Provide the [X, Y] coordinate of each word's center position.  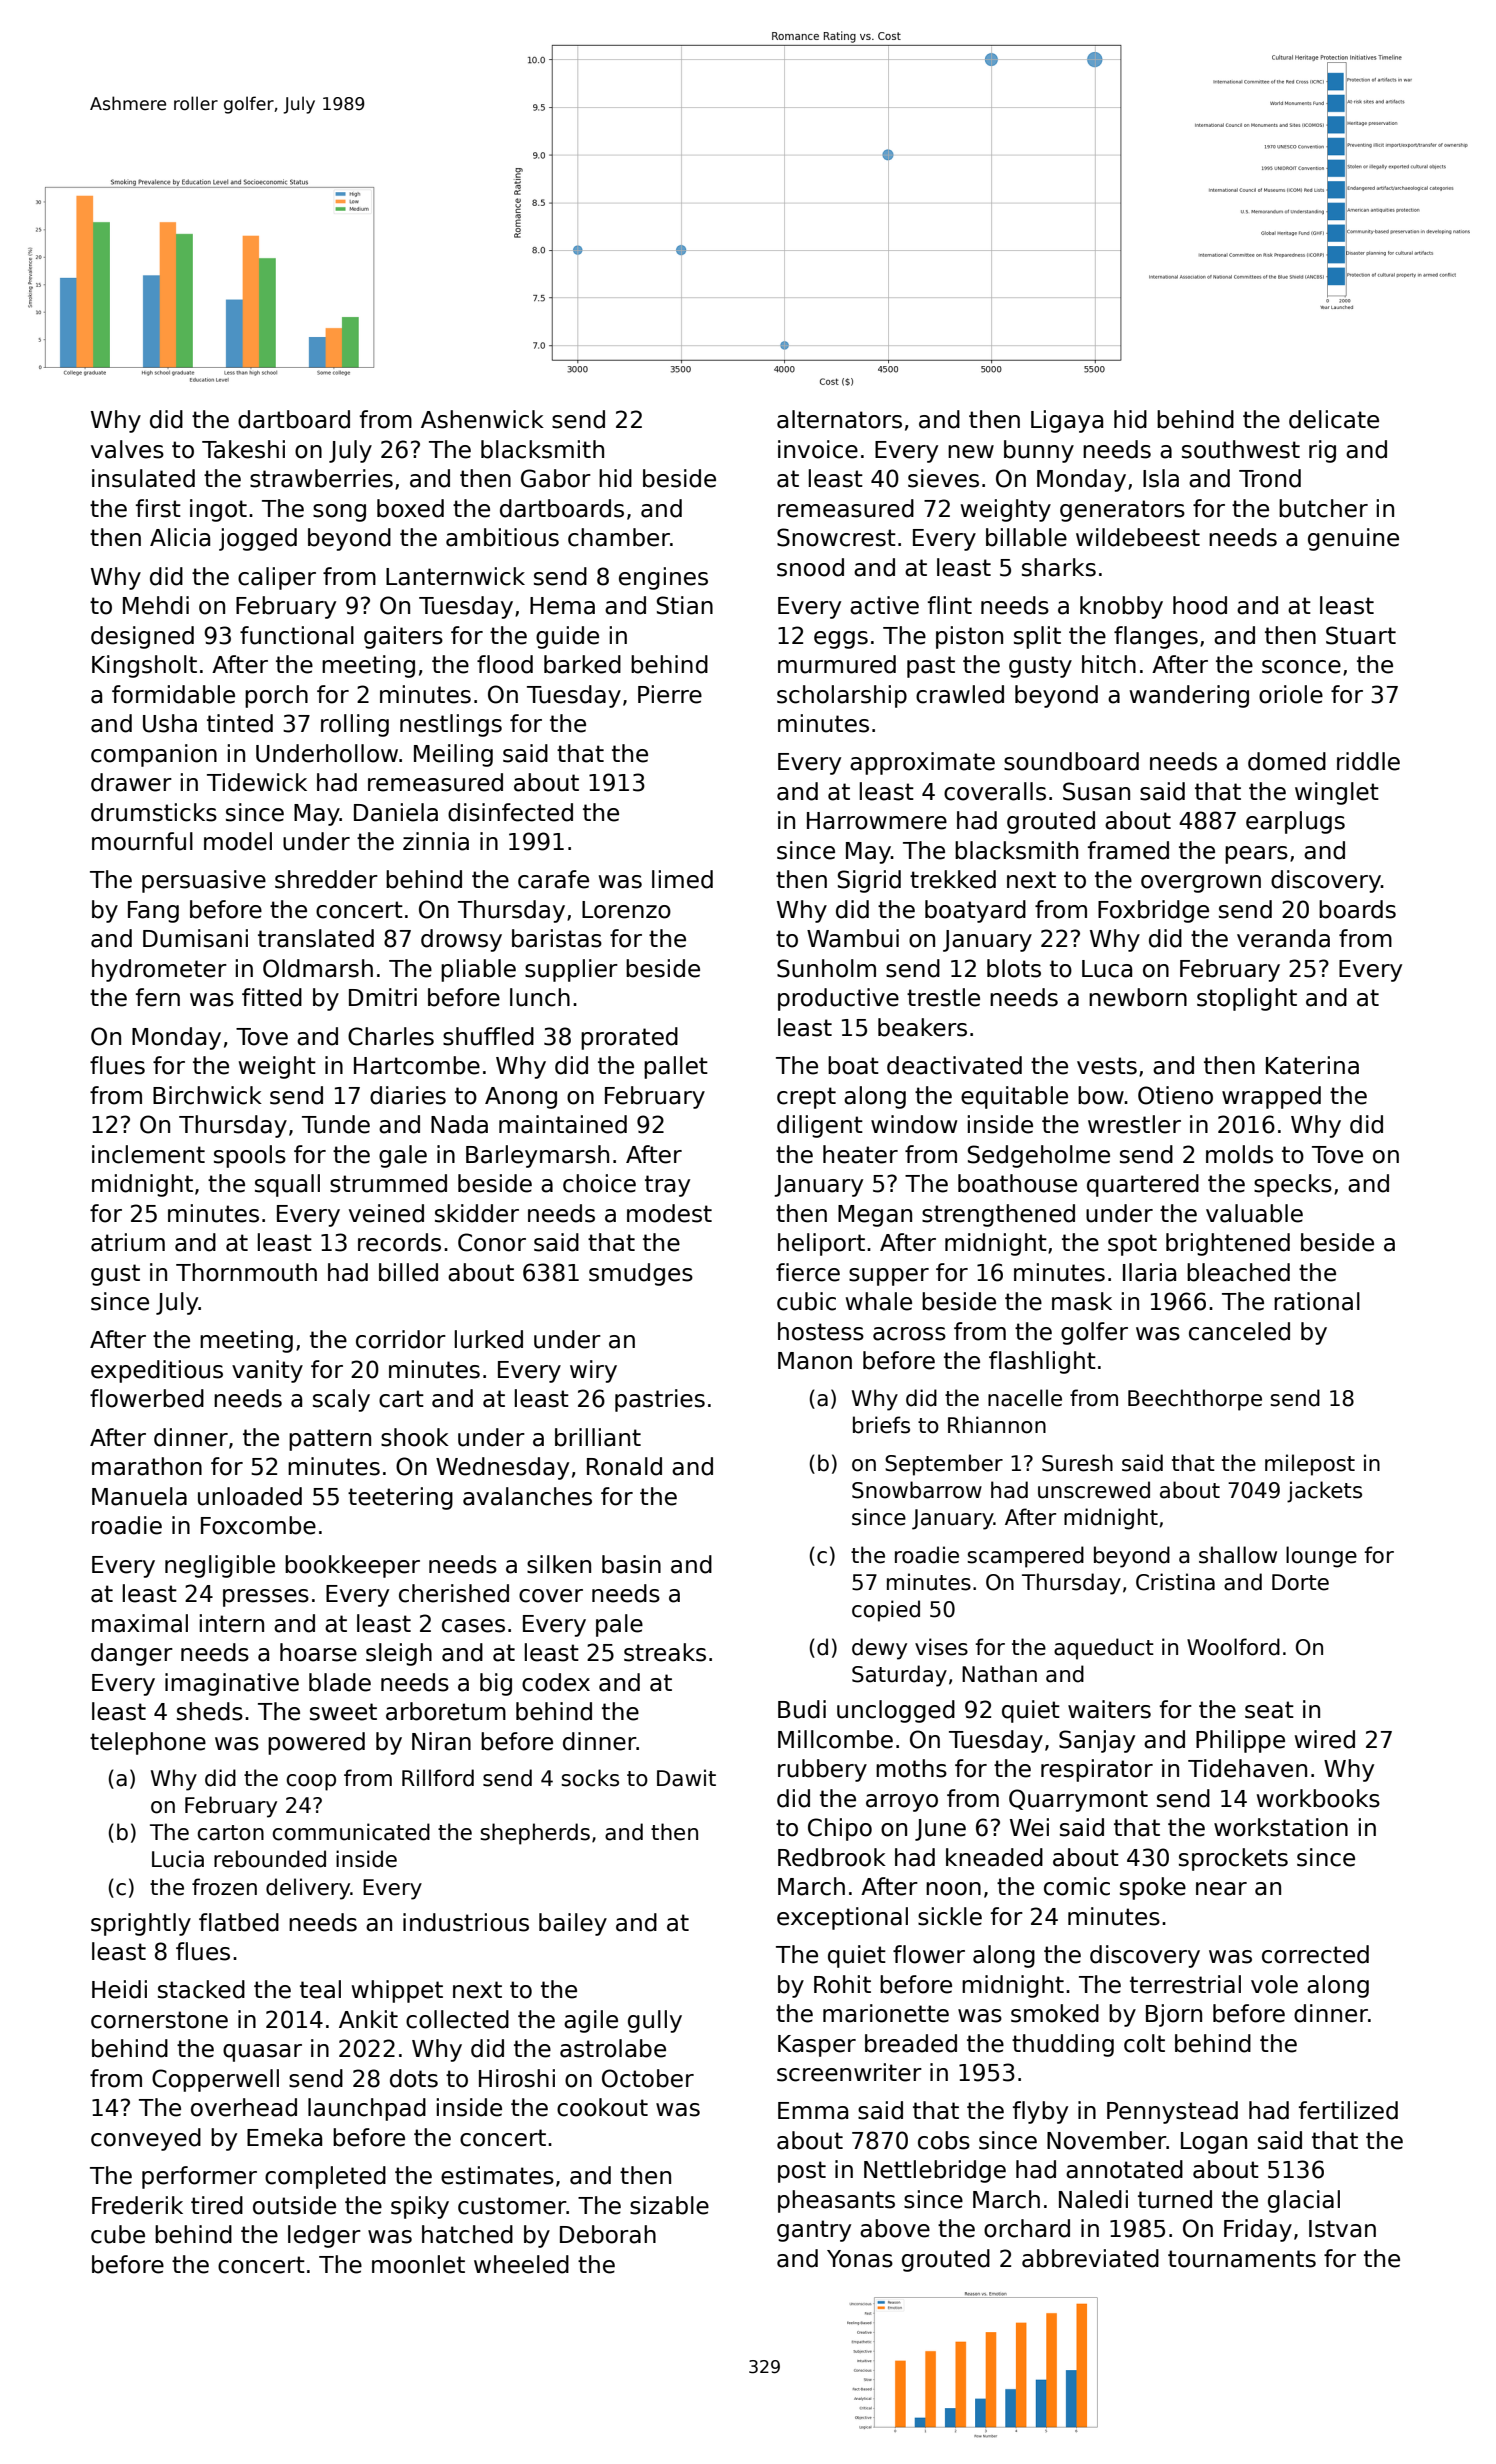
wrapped [1271, 1097]
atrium [128, 1242]
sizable [669, 2205]
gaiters [403, 637]
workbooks [1318, 1798]
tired [217, 2205]
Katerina [1312, 1065]
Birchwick [207, 1095]
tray [667, 1186]
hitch [1109, 664]
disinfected [510, 812]
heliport [821, 1244]
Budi [802, 1709]
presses [266, 1598]
